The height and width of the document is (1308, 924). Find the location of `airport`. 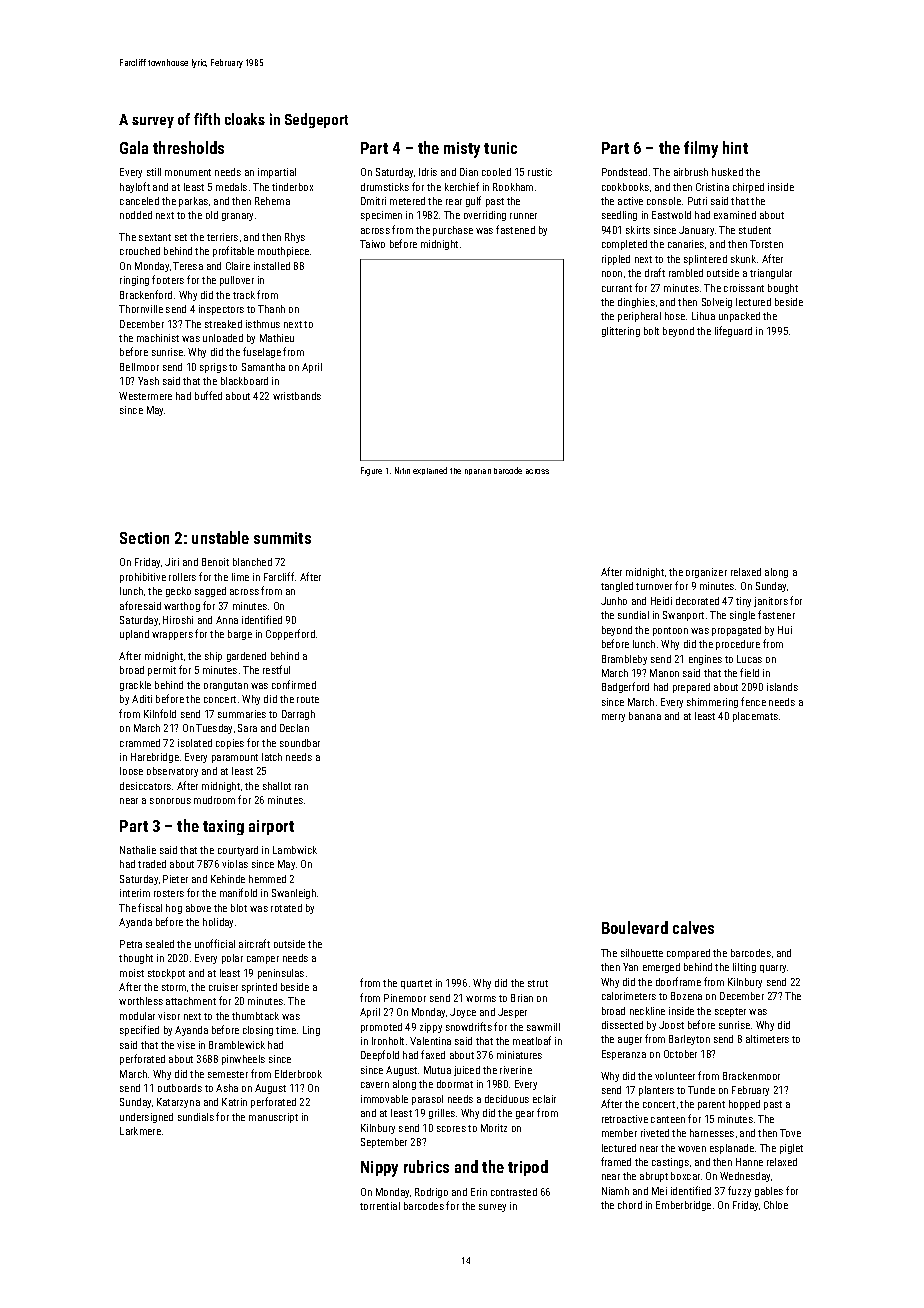

airport is located at coordinates (271, 827).
